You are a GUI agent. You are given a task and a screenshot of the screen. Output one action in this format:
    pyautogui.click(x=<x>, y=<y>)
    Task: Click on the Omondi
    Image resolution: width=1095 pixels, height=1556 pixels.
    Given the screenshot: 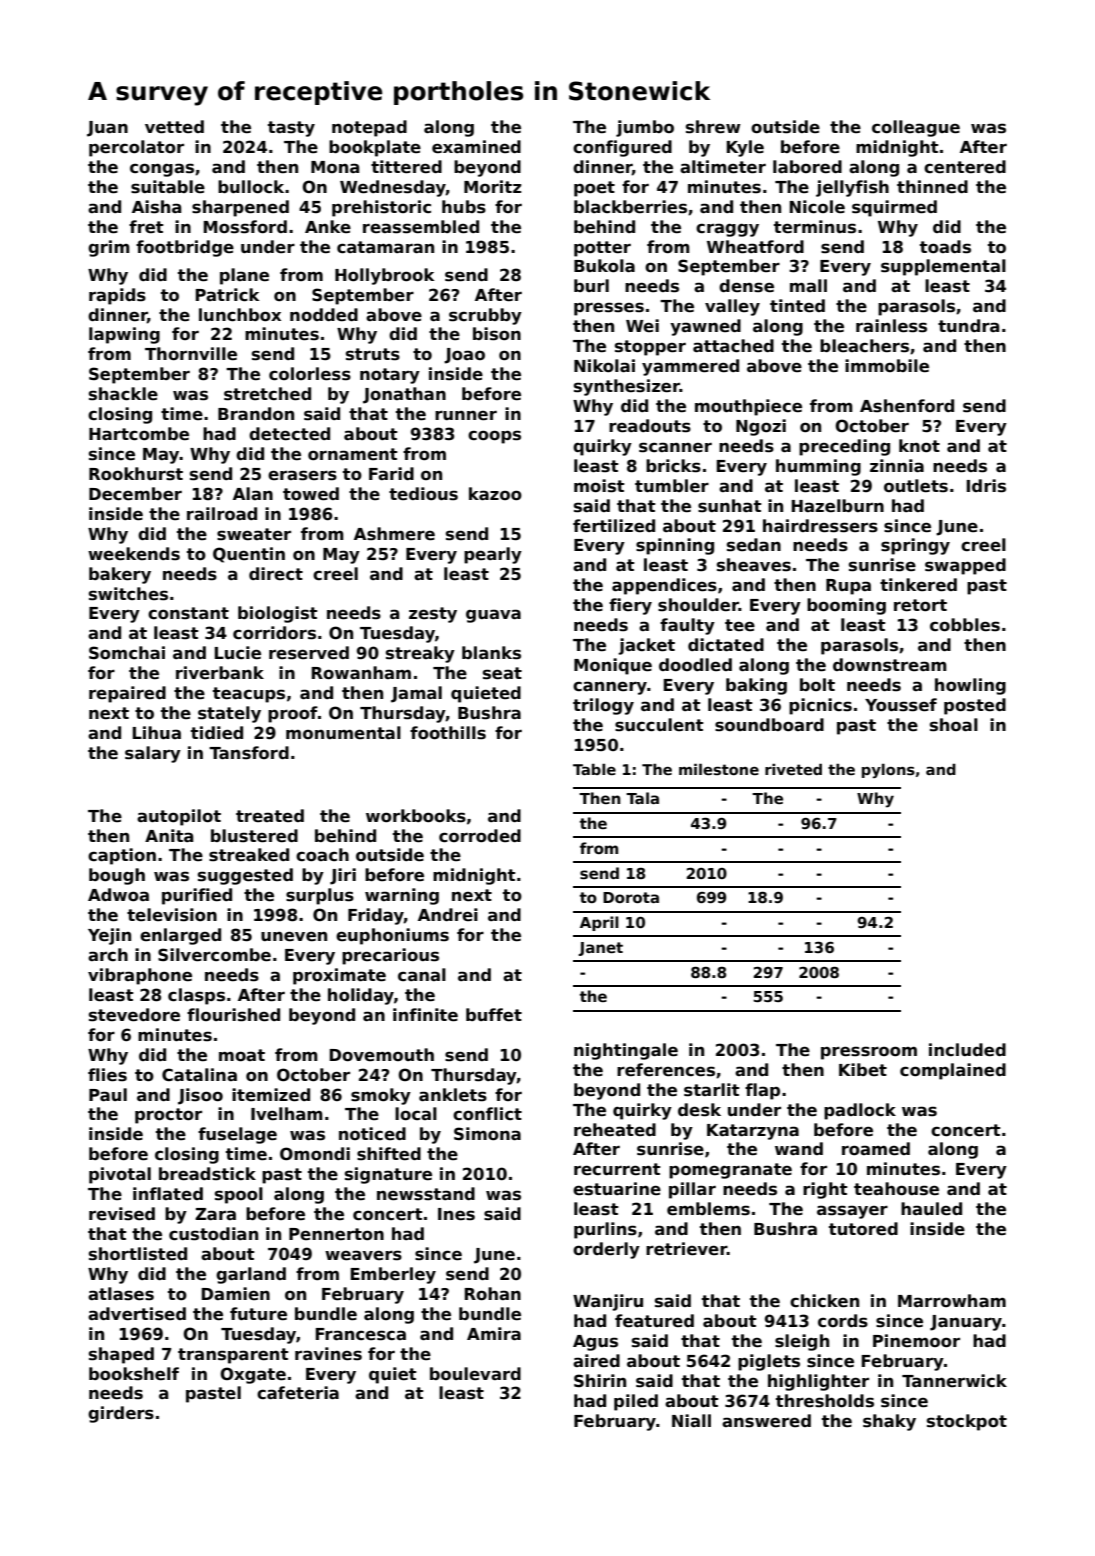 What is the action you would take?
    pyautogui.click(x=315, y=1154)
